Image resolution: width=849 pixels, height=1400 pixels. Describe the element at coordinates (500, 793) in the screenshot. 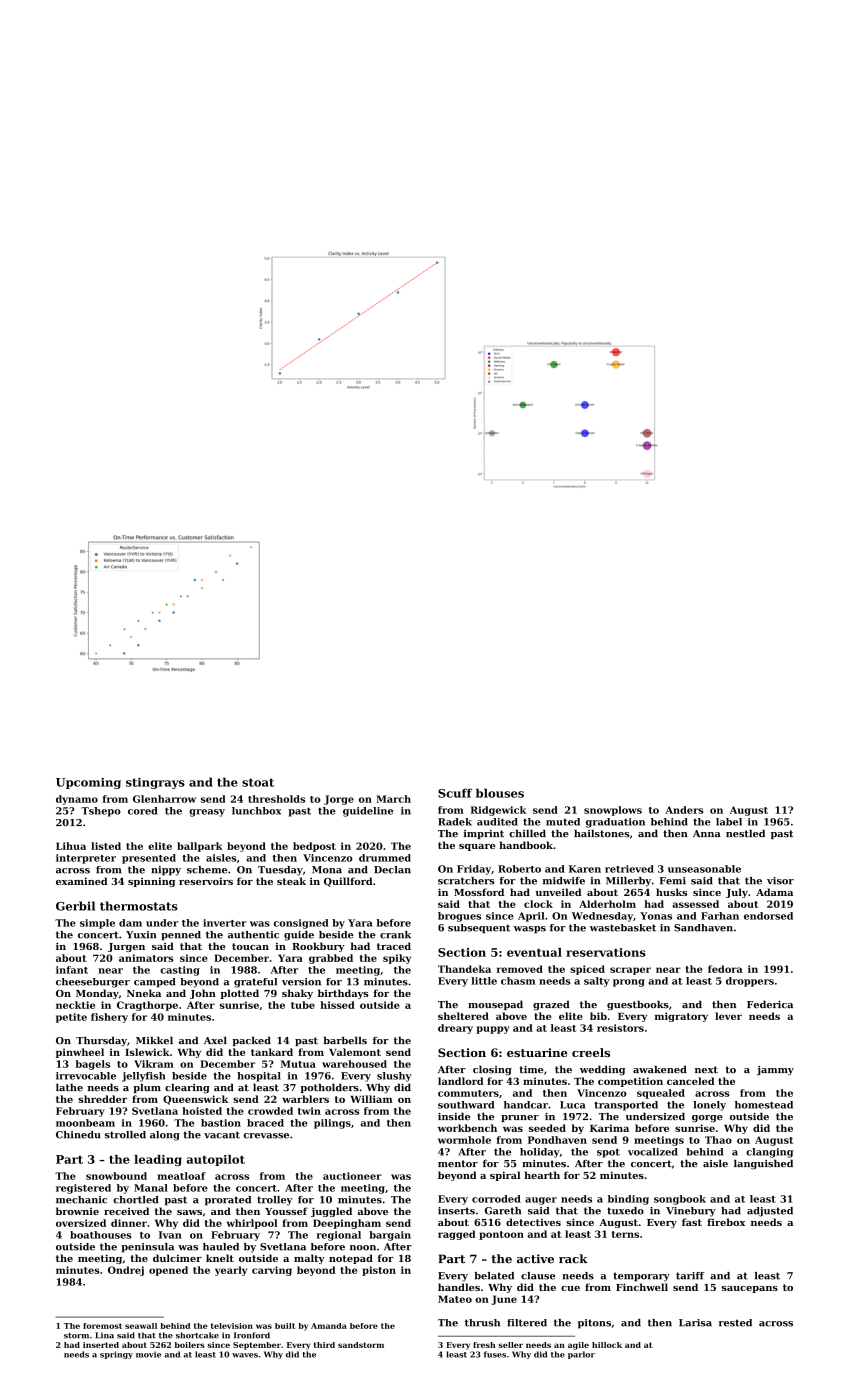

I see `blouses` at that location.
